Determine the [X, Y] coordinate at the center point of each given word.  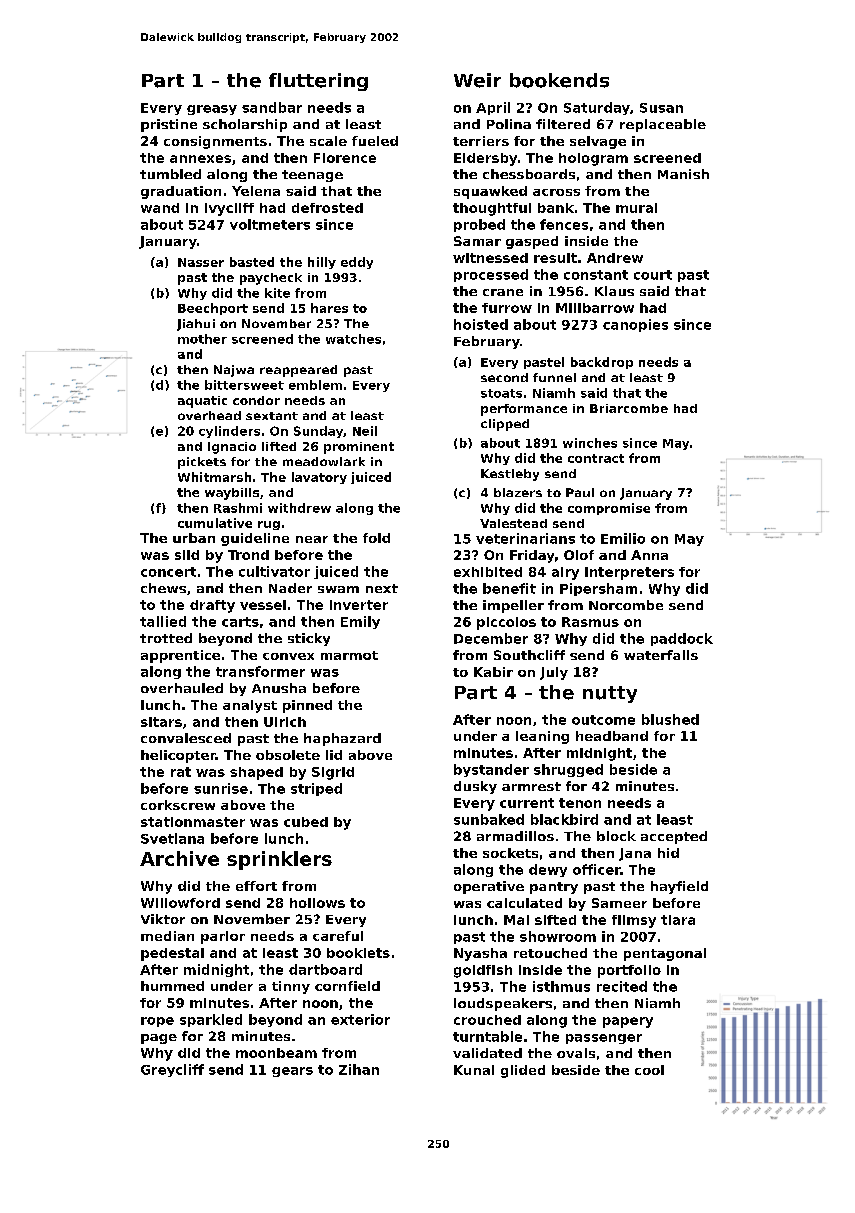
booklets [358, 953]
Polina [509, 124]
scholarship [245, 125]
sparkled [211, 1020]
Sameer [619, 903]
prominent [359, 448]
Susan [661, 108]
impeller [513, 606]
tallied [163, 621]
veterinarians [525, 538]
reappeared [298, 371]
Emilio [623, 538]
